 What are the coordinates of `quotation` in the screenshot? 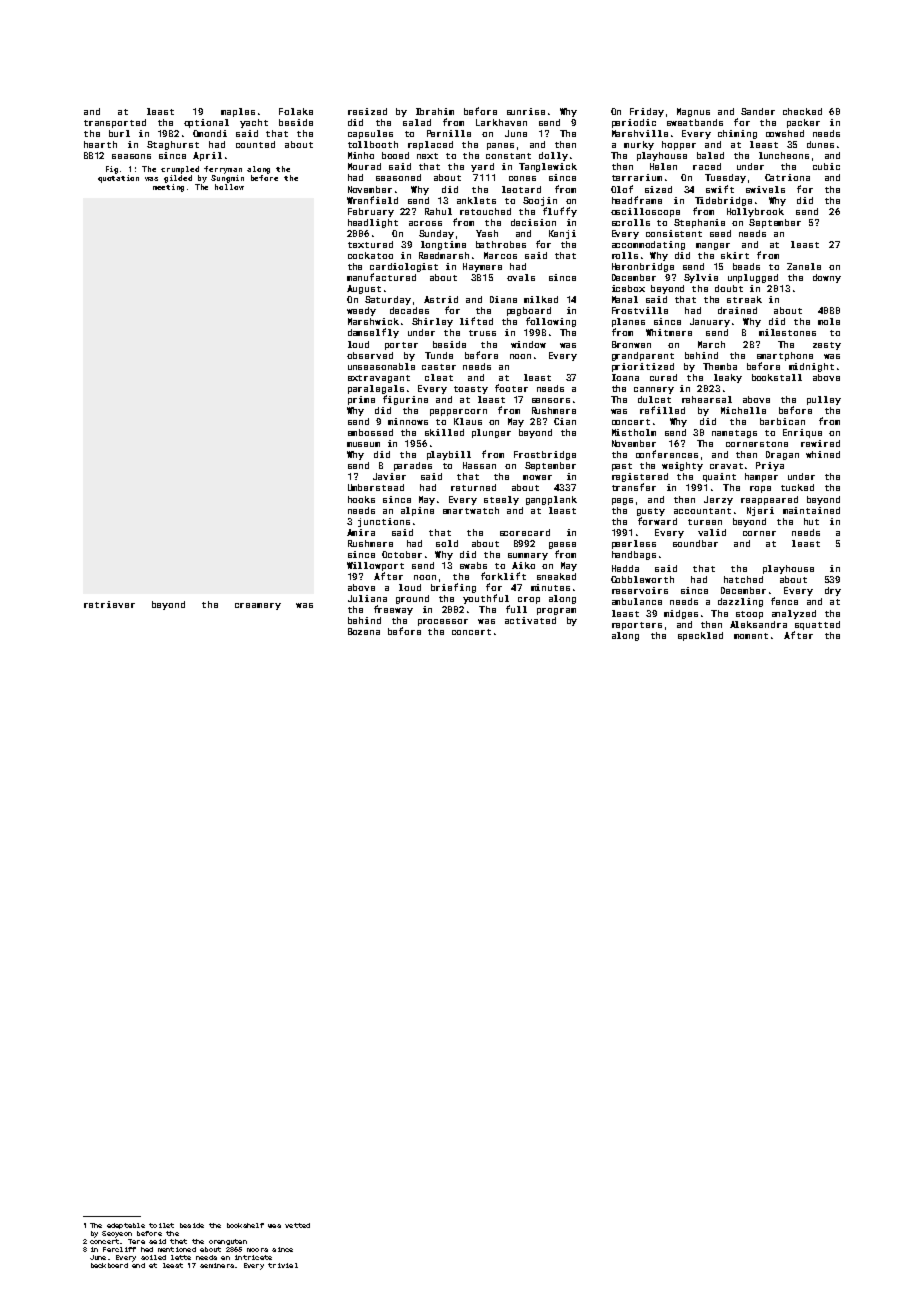 It's located at (118, 179).
